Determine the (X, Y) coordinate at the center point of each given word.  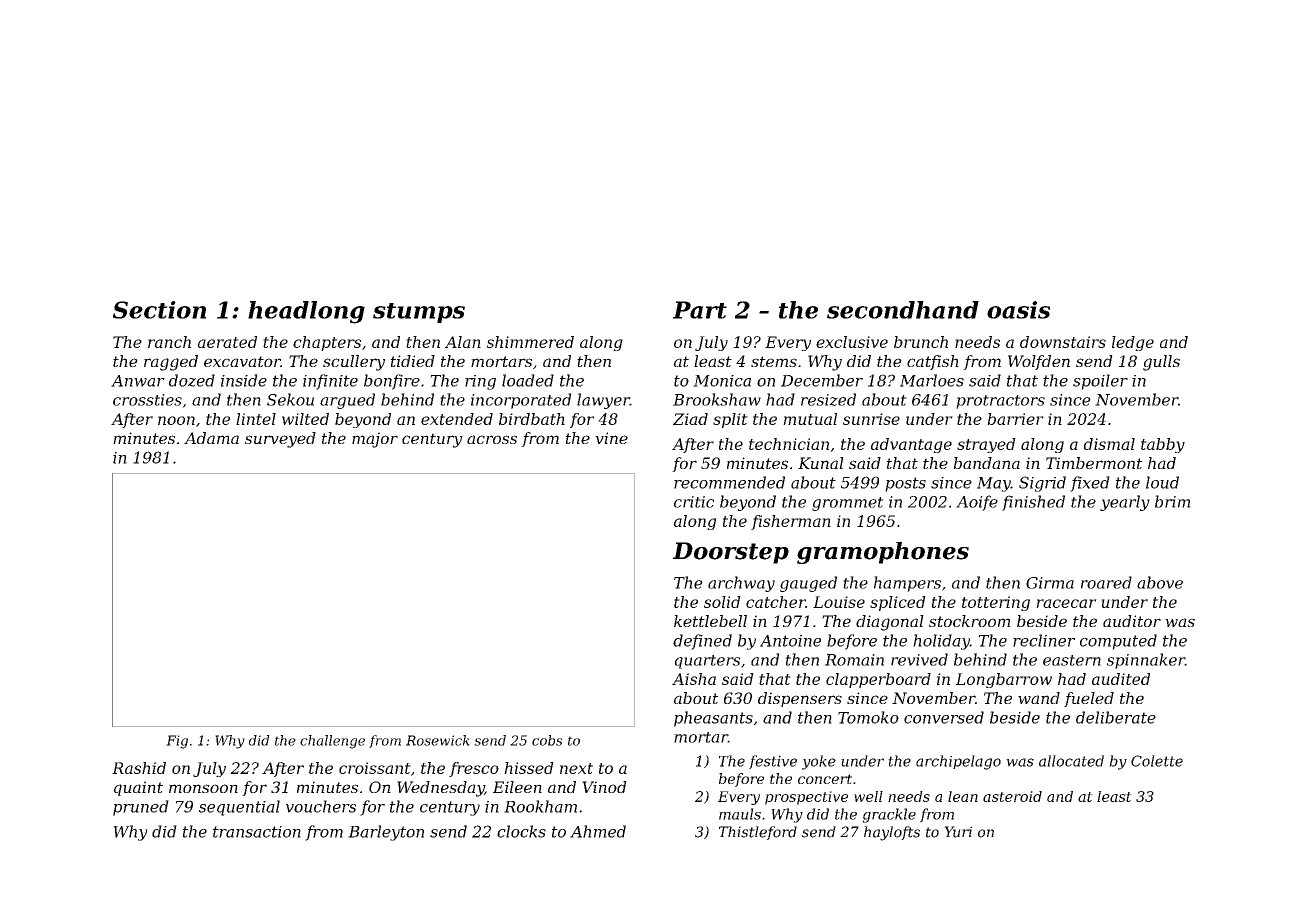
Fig (177, 742)
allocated (1071, 761)
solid (722, 602)
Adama (211, 438)
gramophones (883, 553)
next (576, 768)
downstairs (1063, 342)
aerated (227, 342)
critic (694, 502)
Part (700, 310)
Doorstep (731, 553)
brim (1173, 501)
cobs (547, 740)
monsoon (203, 788)
